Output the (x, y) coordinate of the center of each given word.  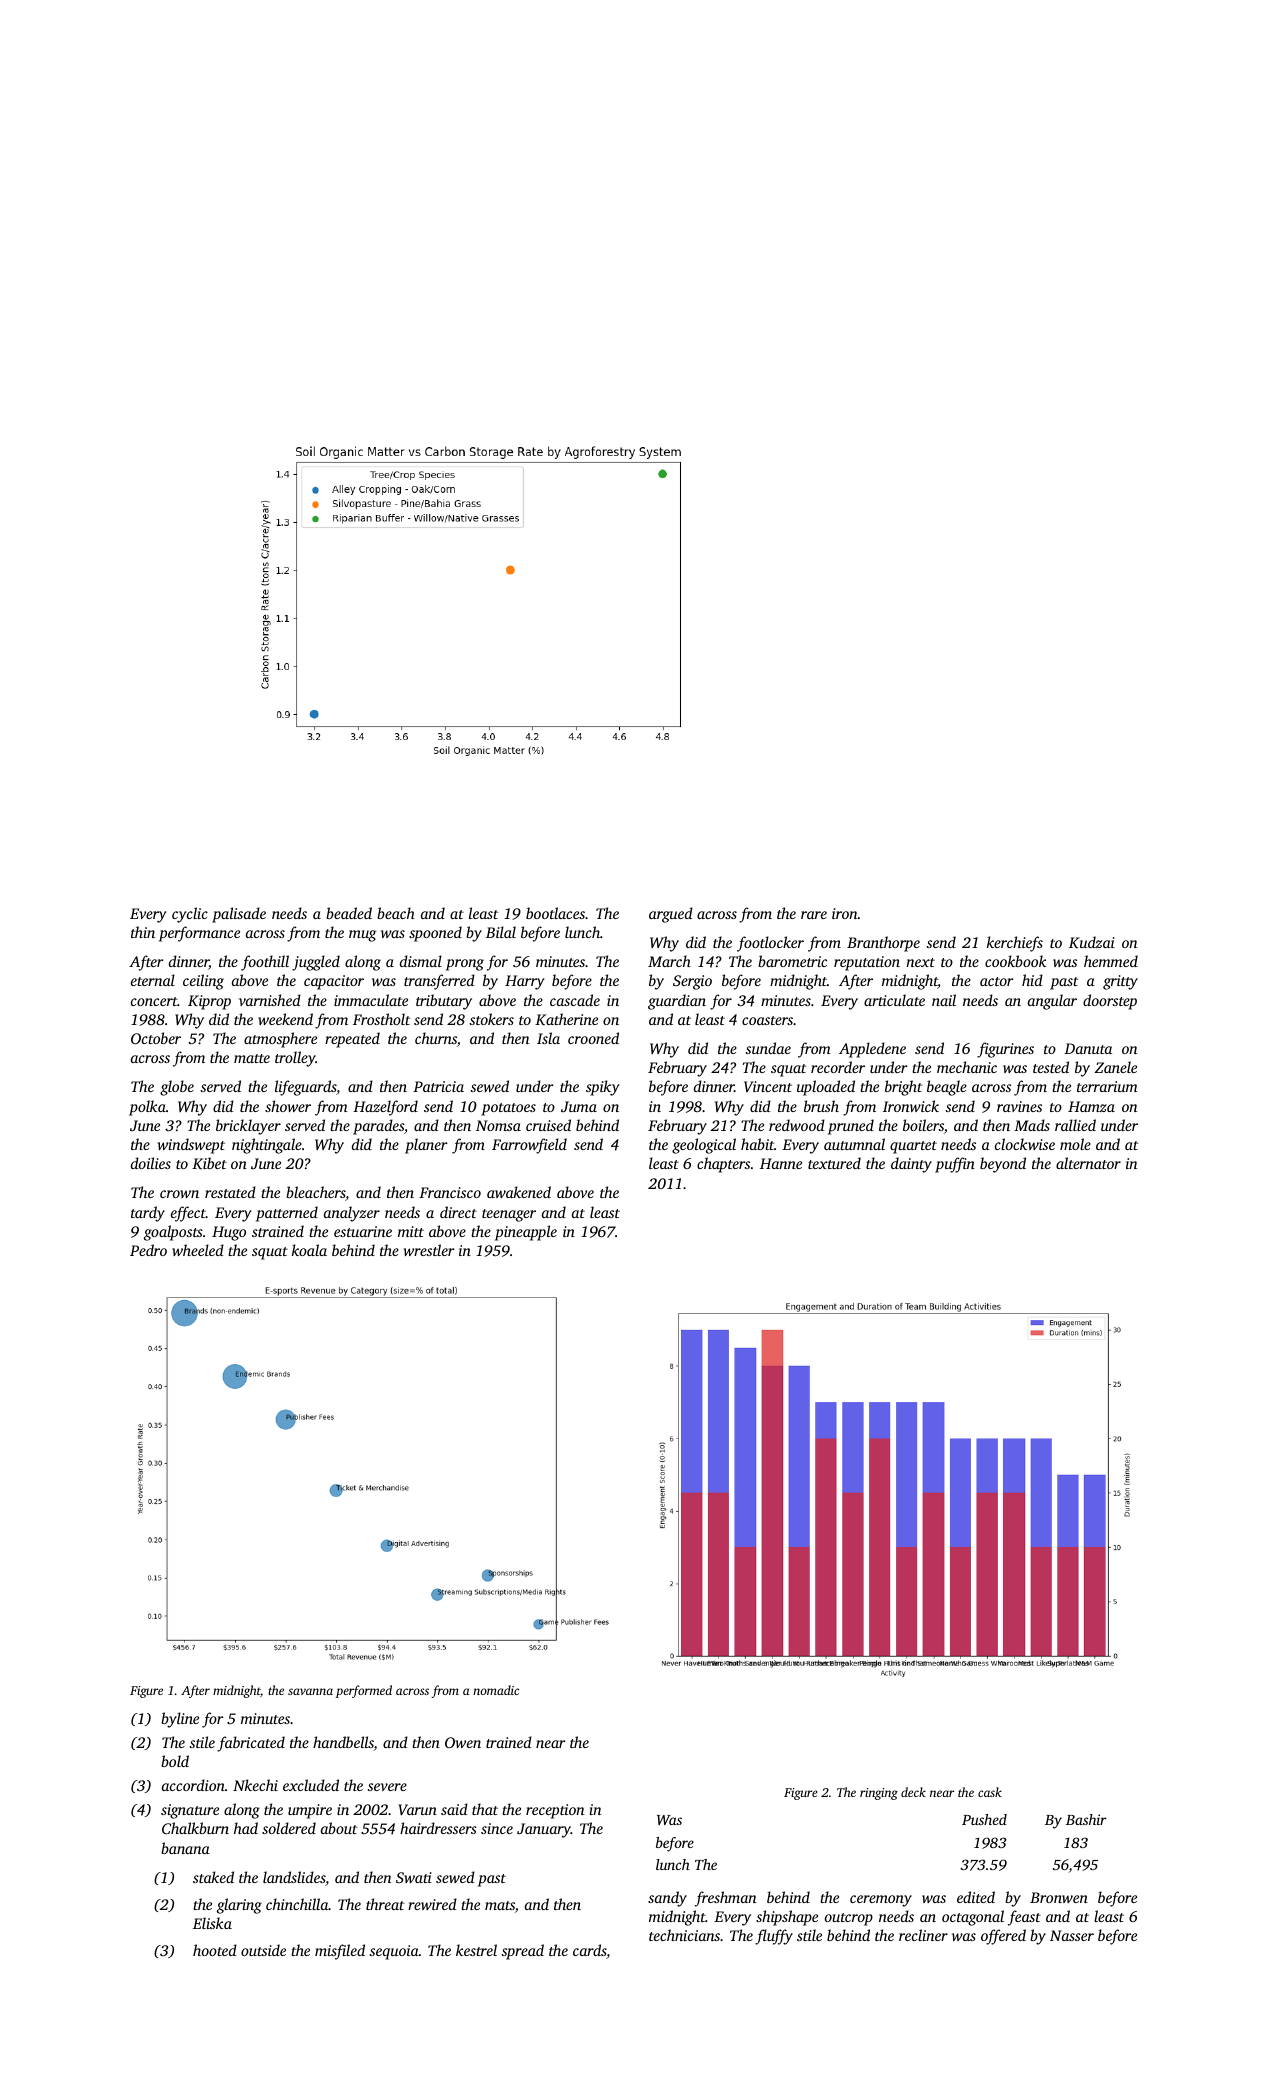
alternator (1088, 1163)
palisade (239, 915)
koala (309, 1250)
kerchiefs (1015, 944)
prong (465, 965)
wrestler (429, 1250)
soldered (289, 1828)
